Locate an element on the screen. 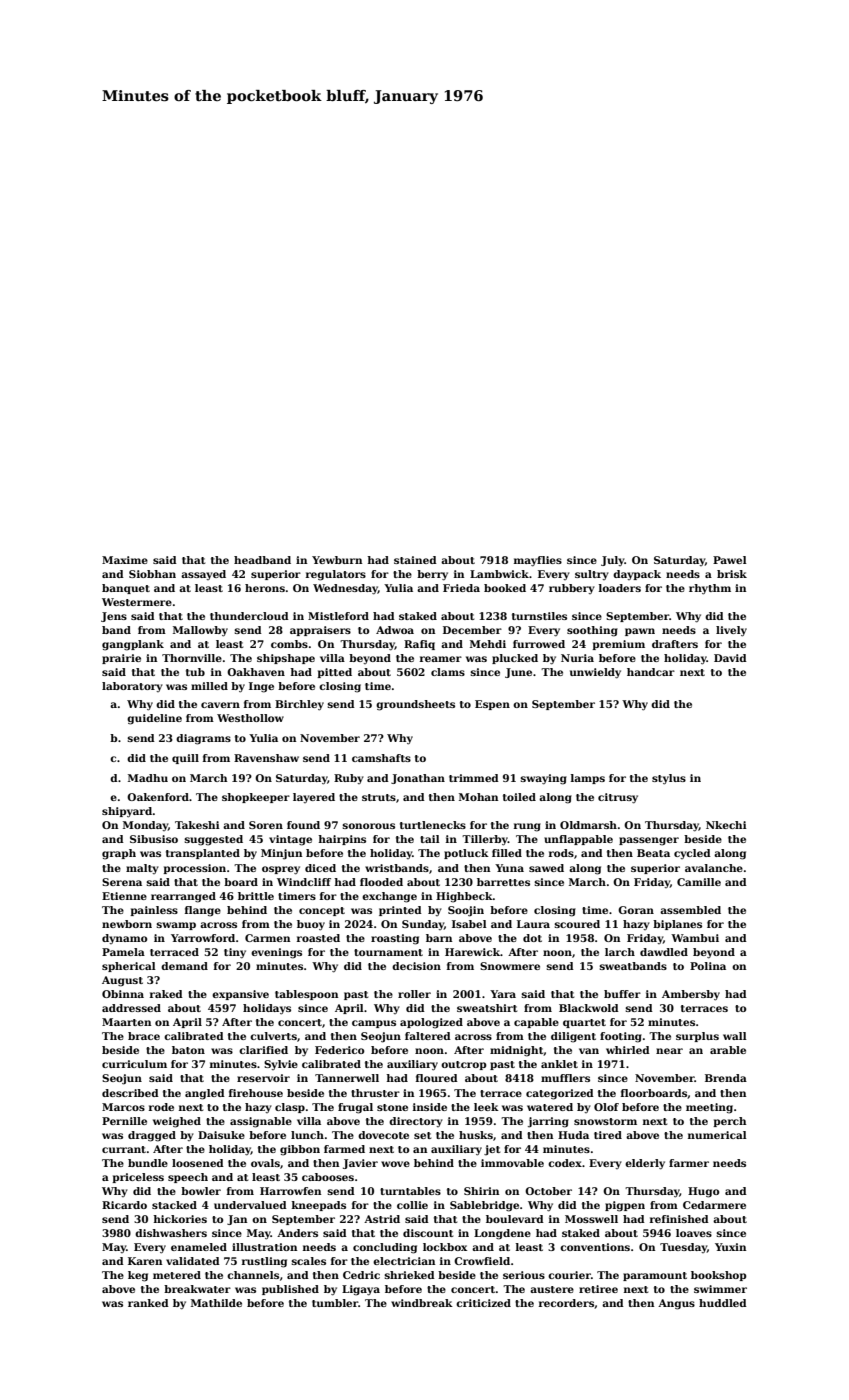 The width and height of the screenshot is (849, 1400). daypack is located at coordinates (637, 575).
